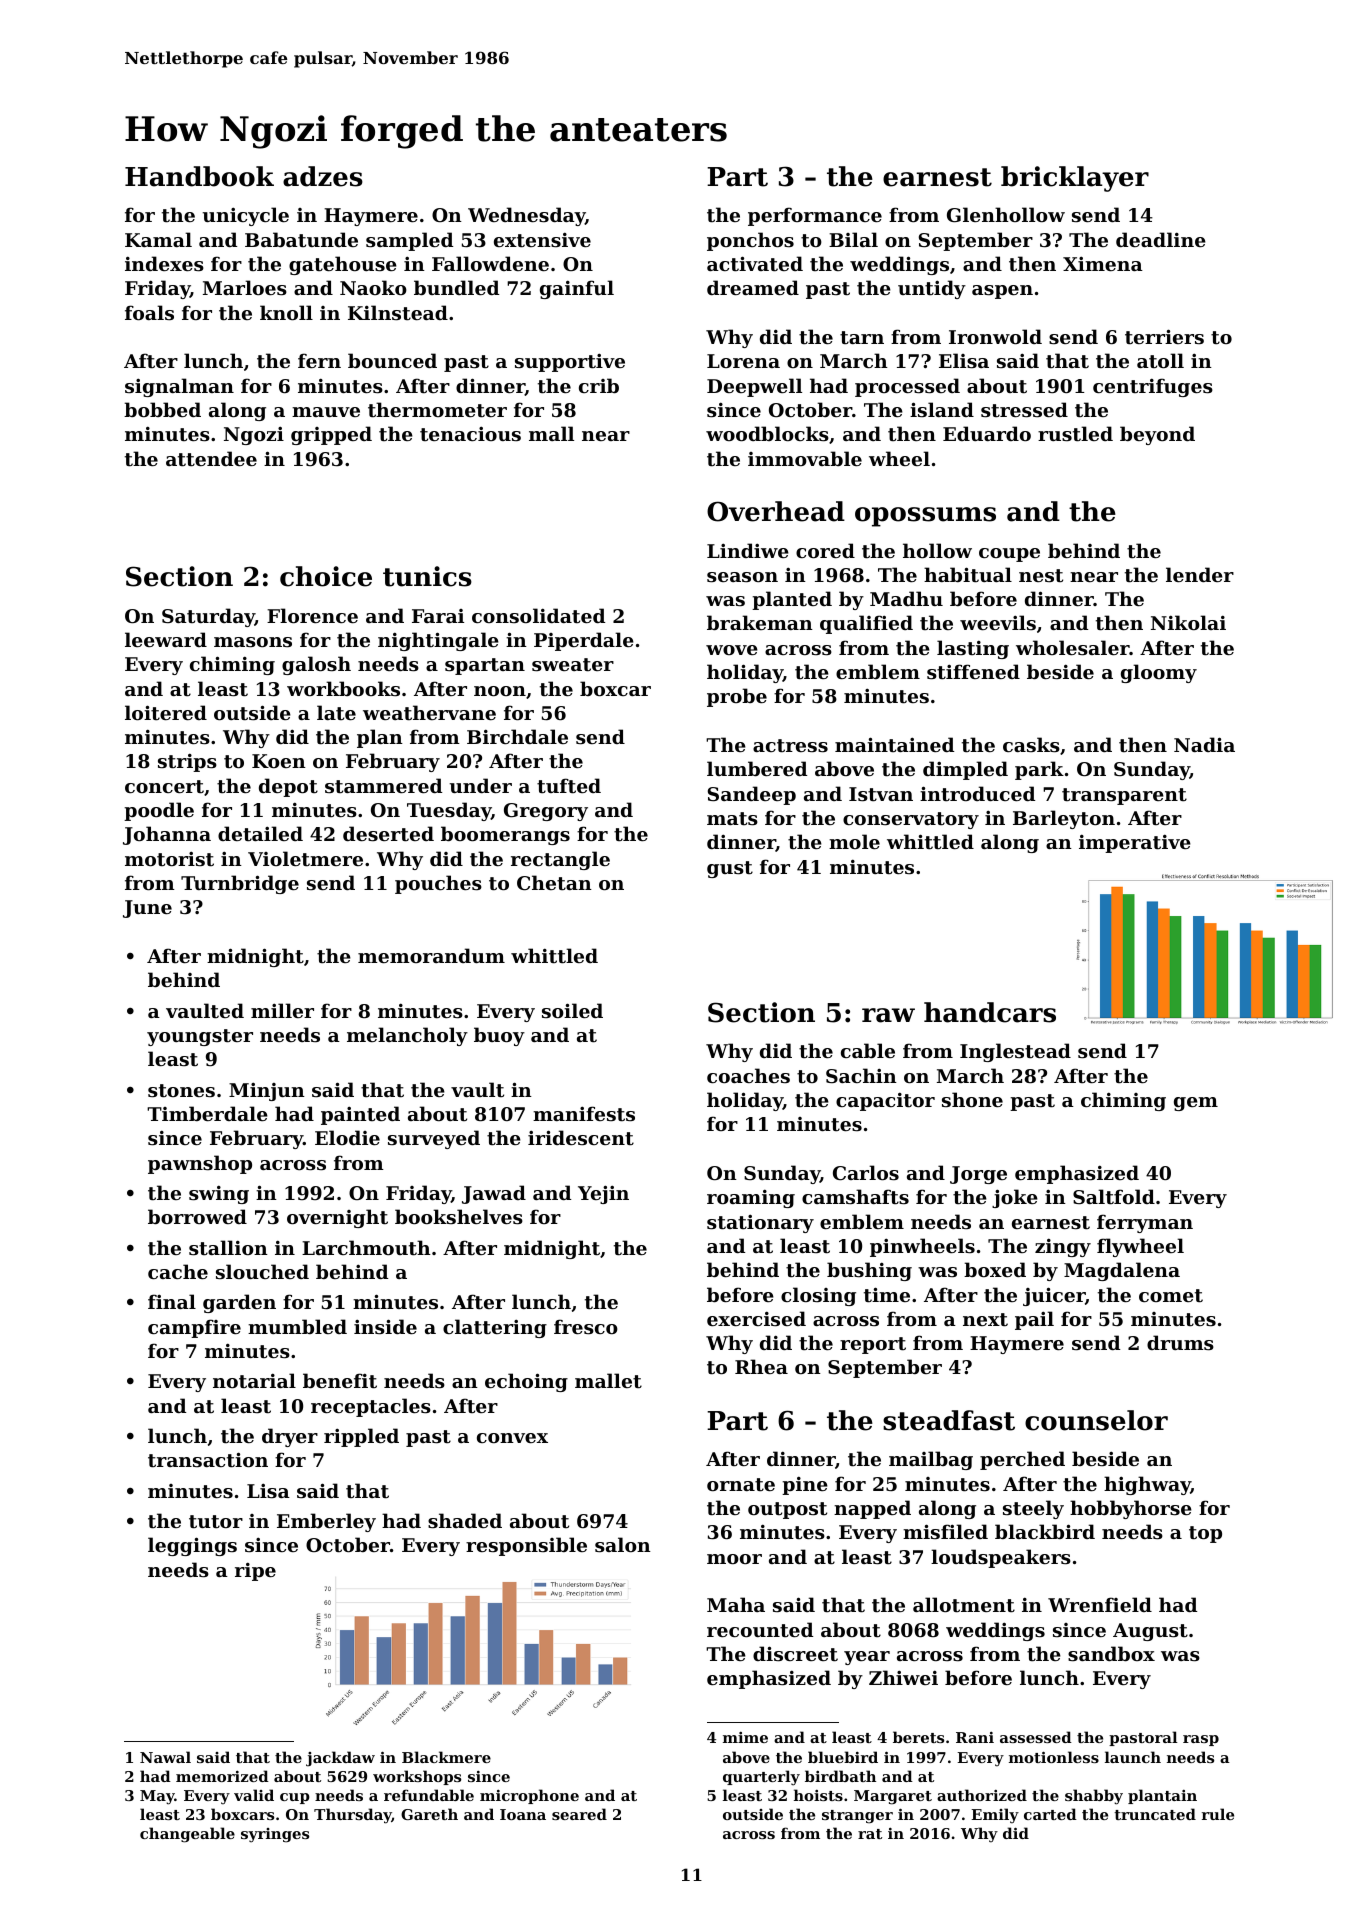 The height and width of the document is (1923, 1360). What do you see at coordinates (888, 1015) in the document?
I see `raw` at bounding box center [888, 1015].
